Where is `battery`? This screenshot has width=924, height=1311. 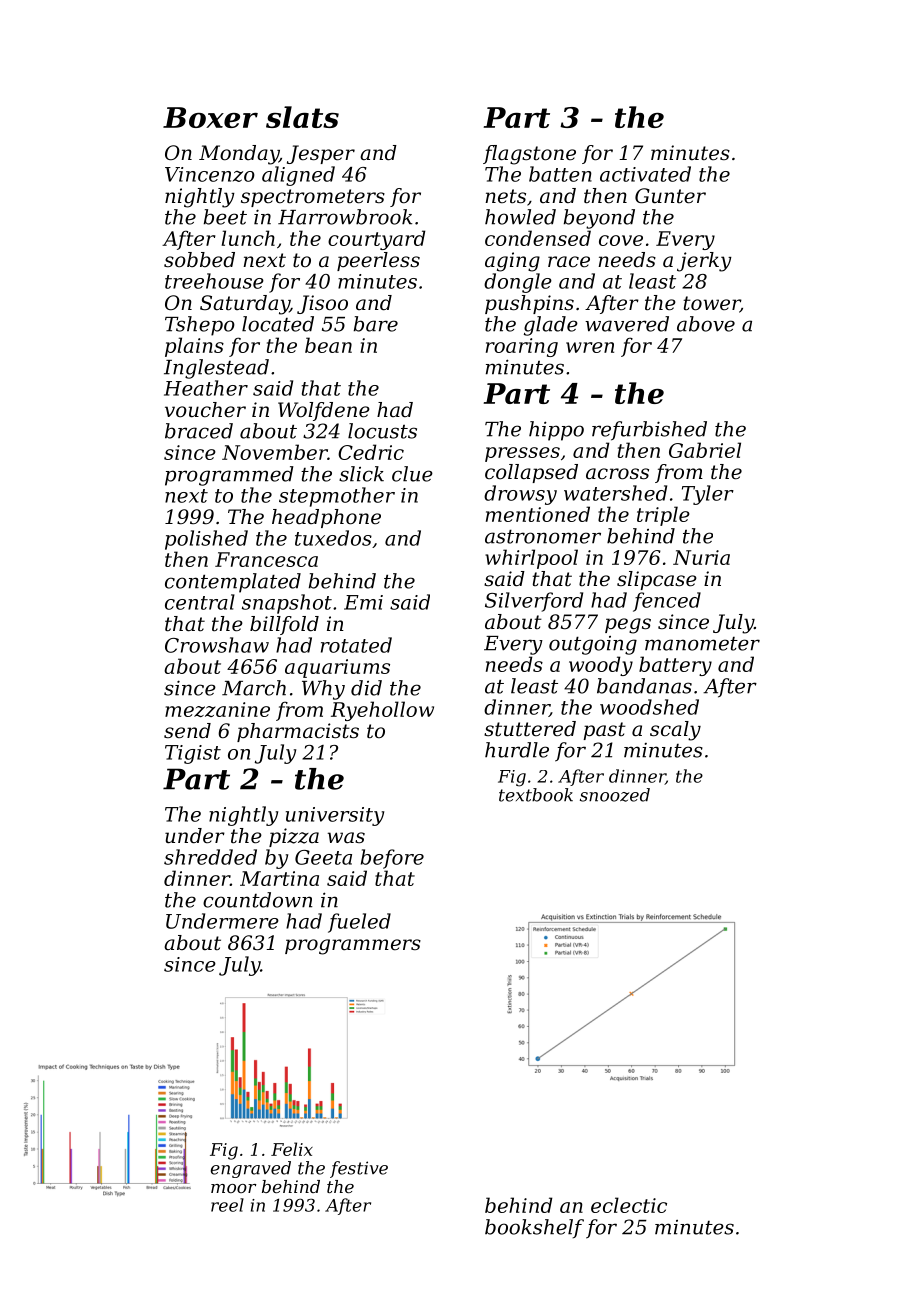
battery is located at coordinates (675, 666).
